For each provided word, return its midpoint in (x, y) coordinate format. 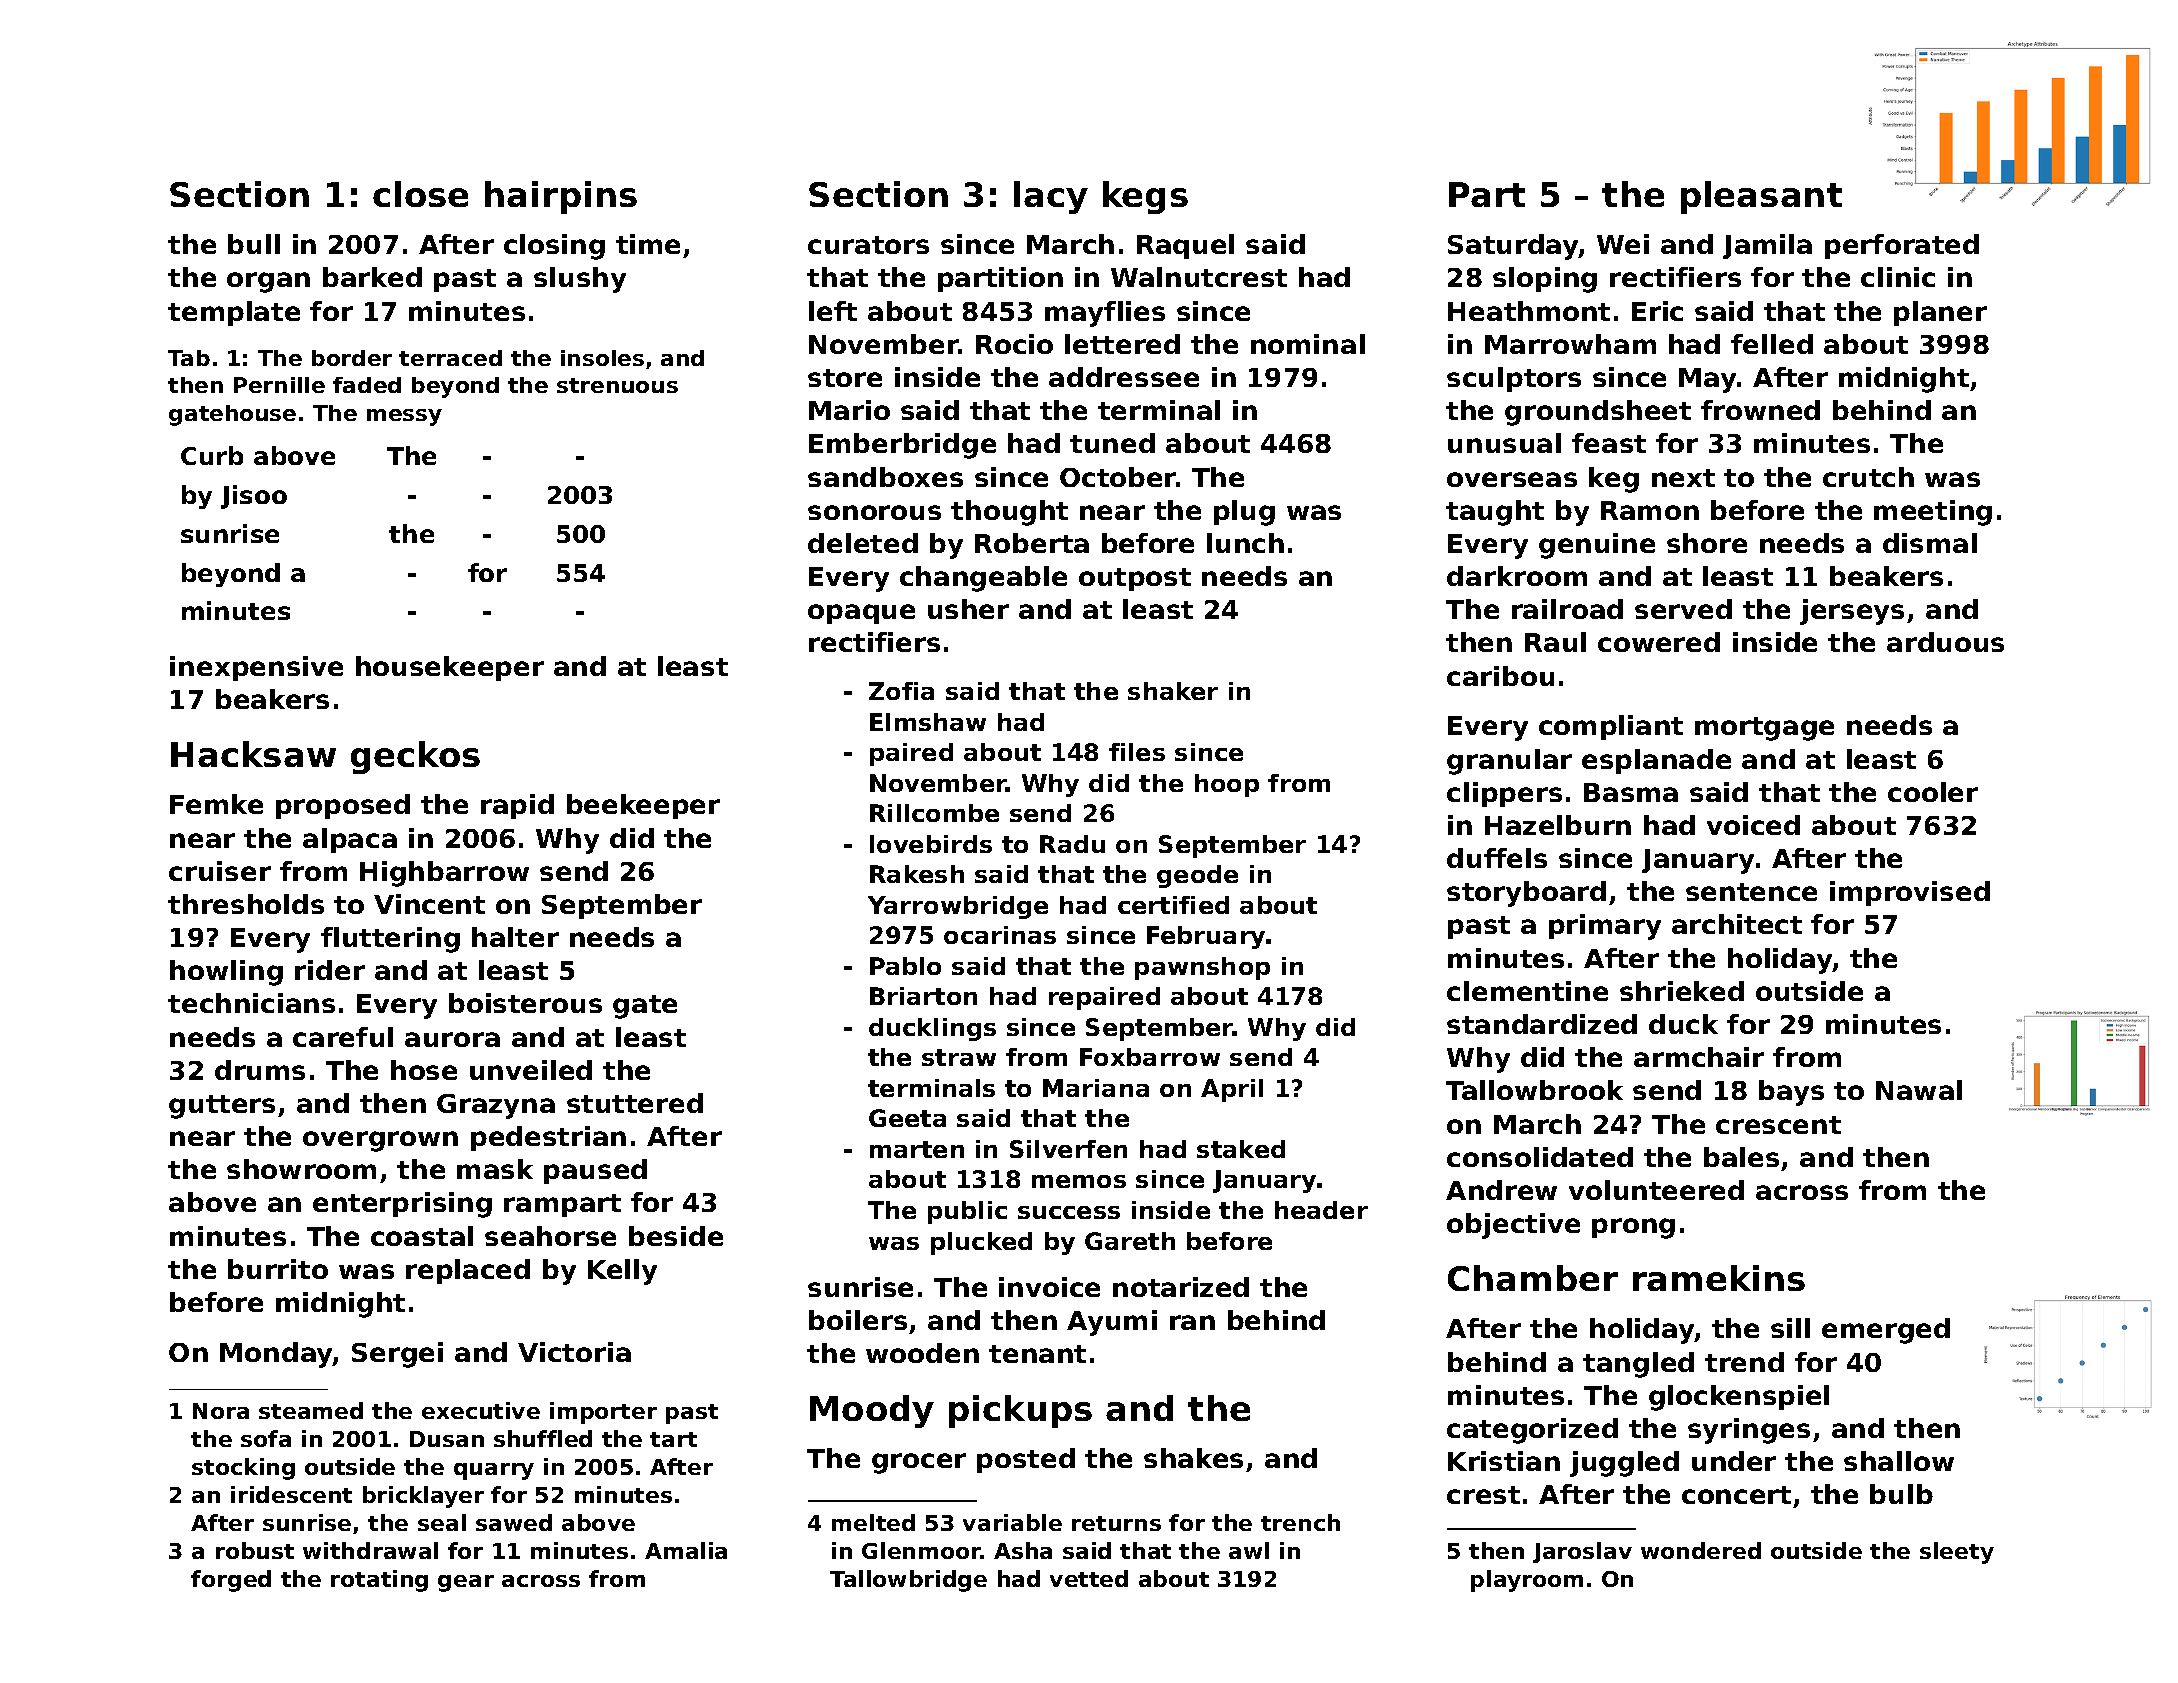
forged (231, 1581)
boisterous (525, 1003)
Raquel (1185, 246)
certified (1173, 905)
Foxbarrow (1150, 1057)
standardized (1542, 1024)
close (420, 194)
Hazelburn (1558, 825)
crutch (1868, 477)
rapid (517, 806)
